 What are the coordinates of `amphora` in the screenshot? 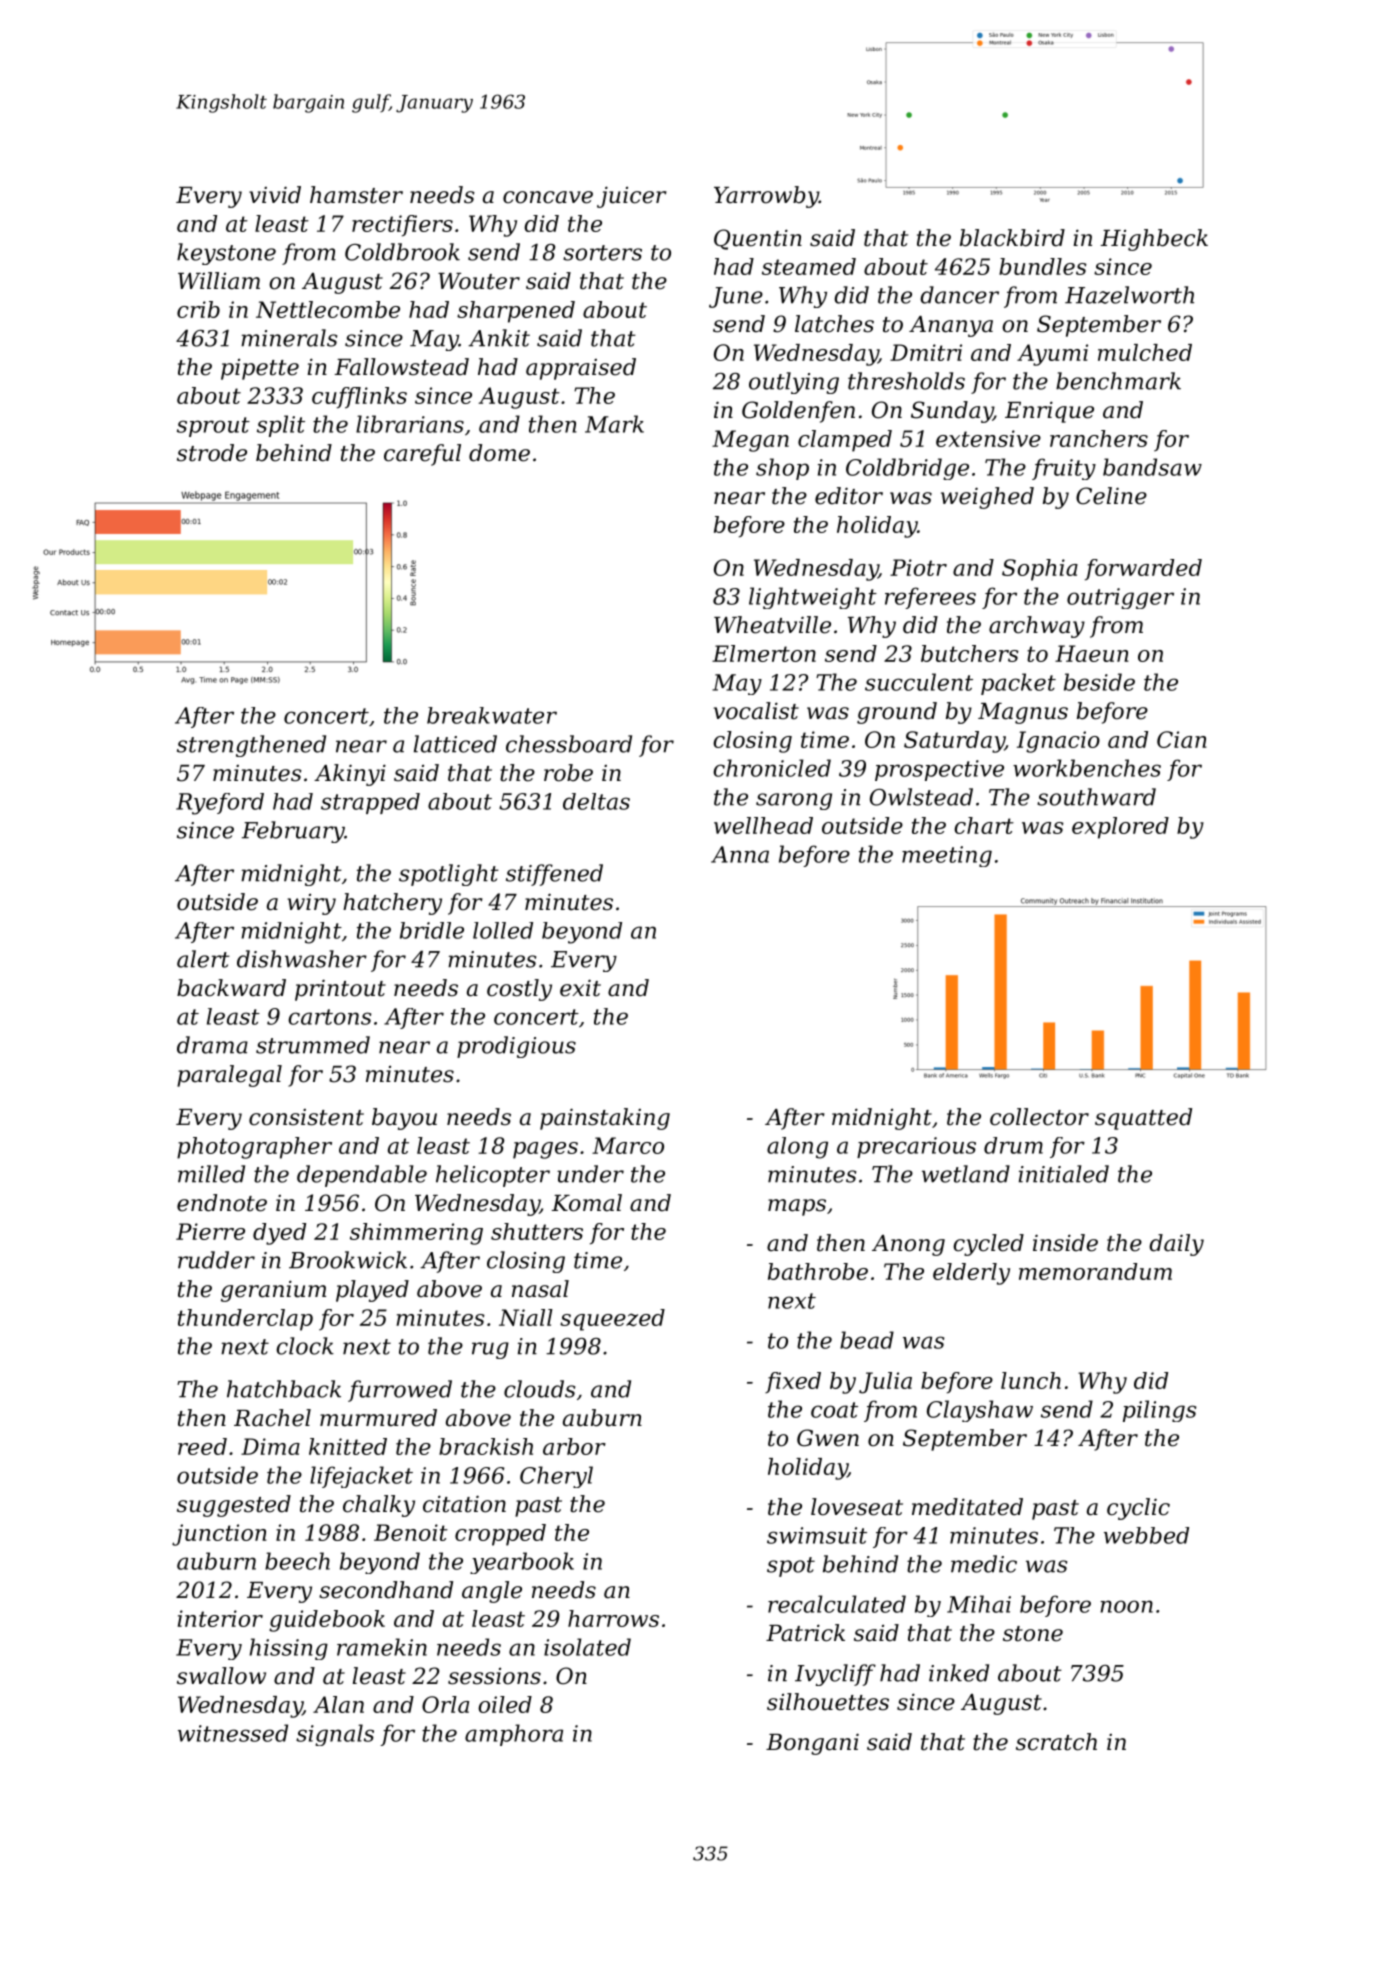 It's located at (514, 1735).
